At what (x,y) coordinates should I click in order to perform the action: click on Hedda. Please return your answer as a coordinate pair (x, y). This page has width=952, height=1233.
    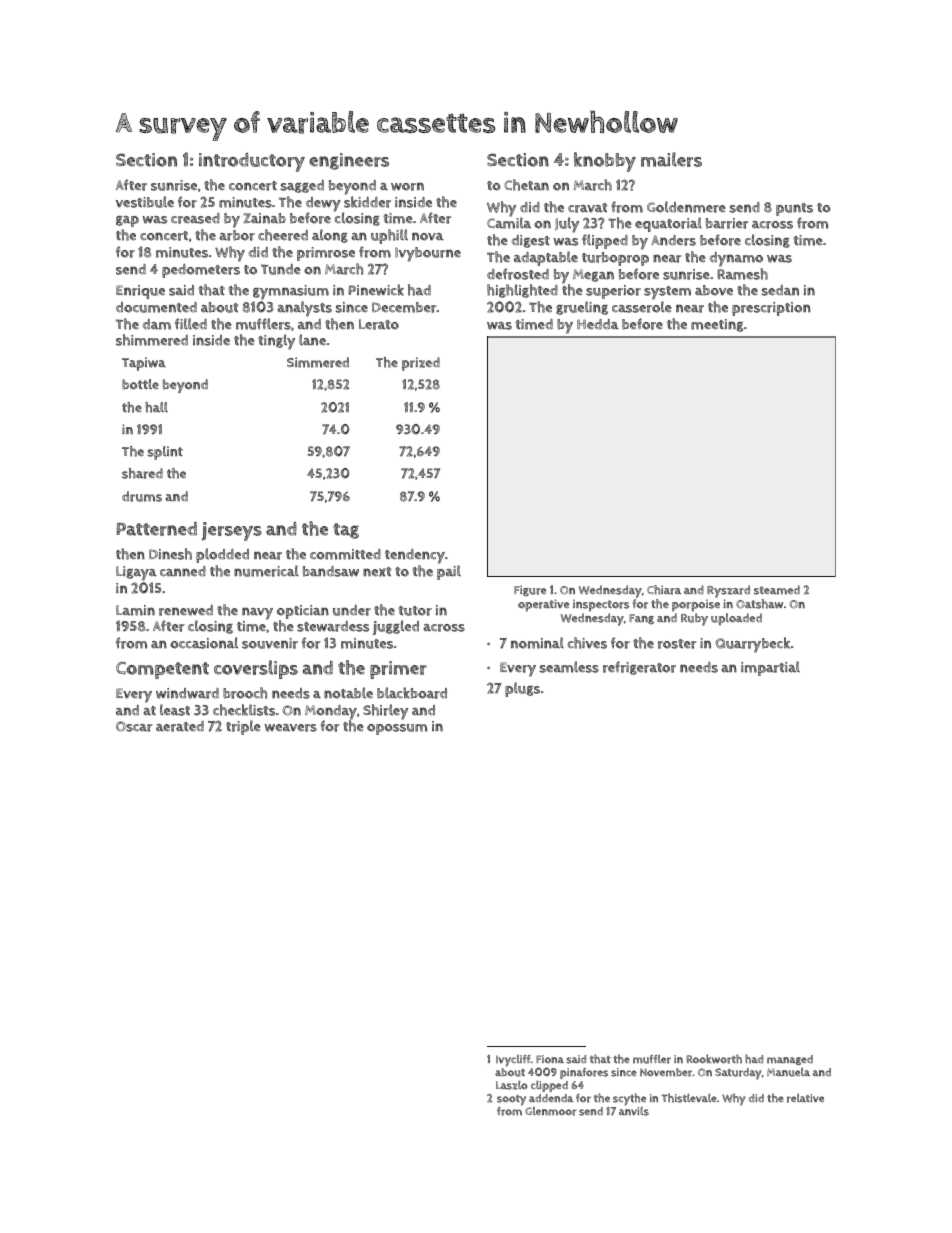
    Looking at the image, I should click on (598, 324).
